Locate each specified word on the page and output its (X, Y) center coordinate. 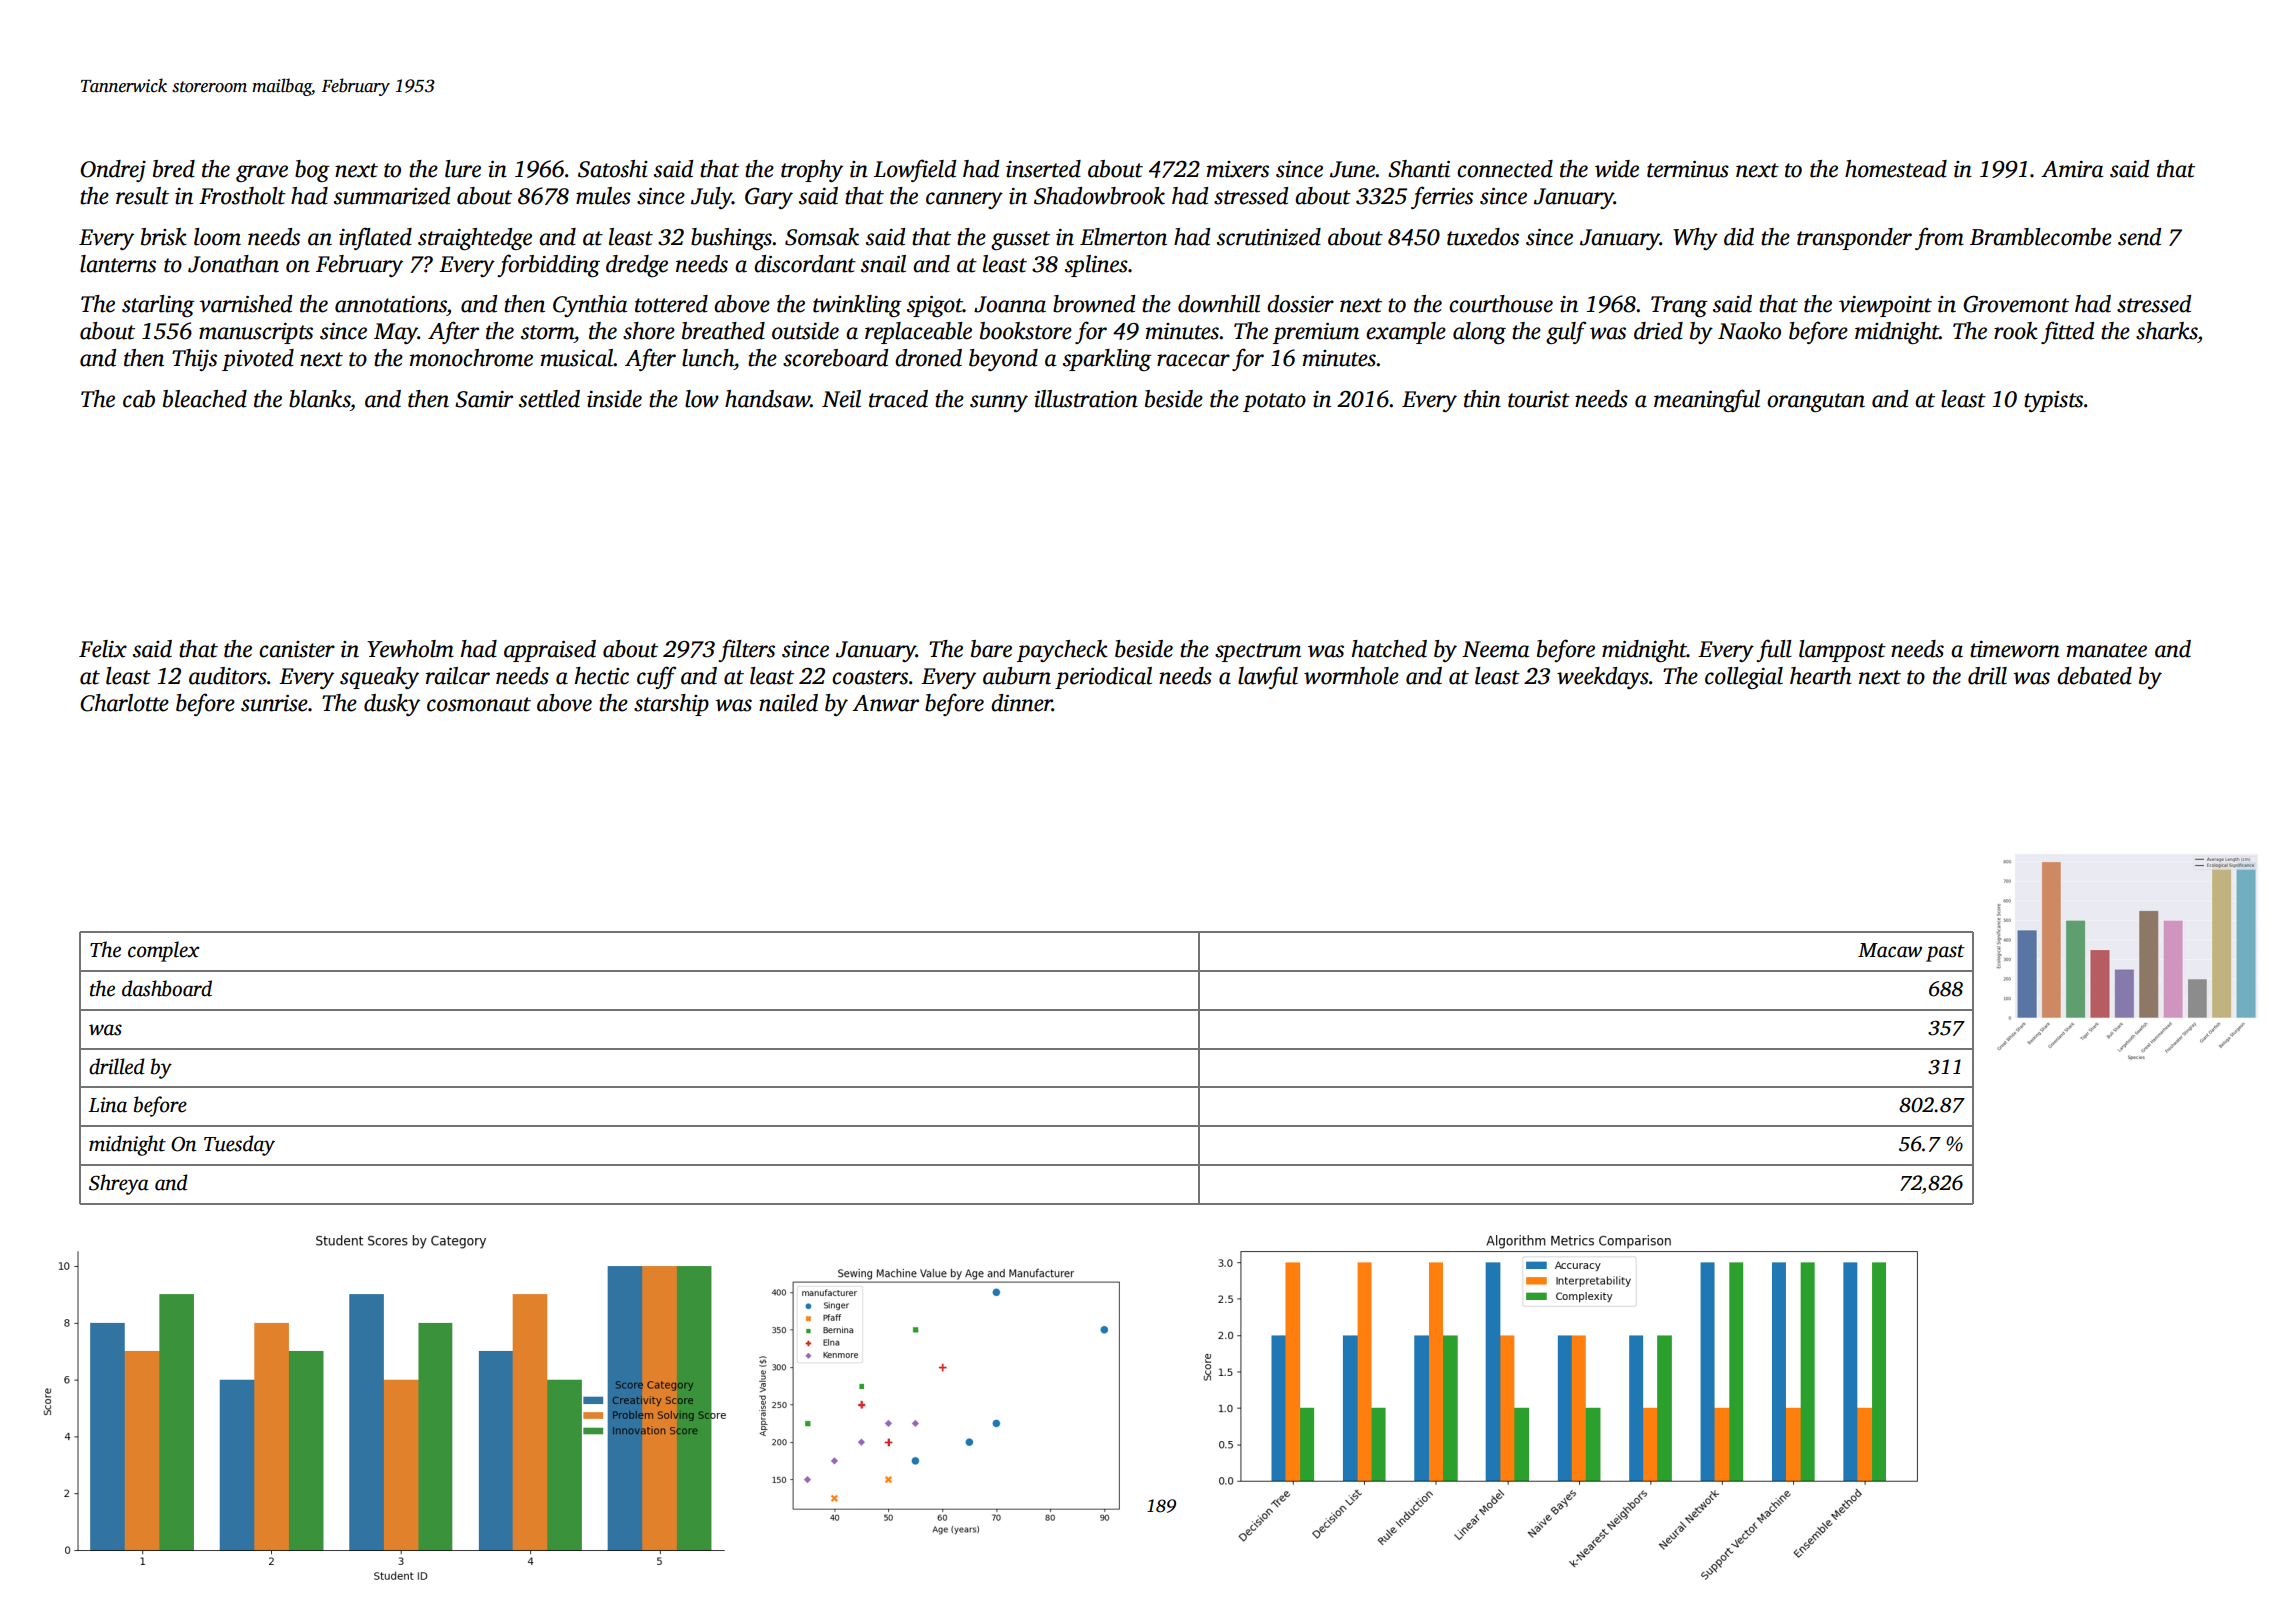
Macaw (1890, 950)
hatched (1389, 649)
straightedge (475, 239)
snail (883, 264)
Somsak (822, 237)
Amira (2072, 169)
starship (671, 705)
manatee (2107, 650)
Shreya (119, 1184)
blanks (319, 399)
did (1739, 237)
